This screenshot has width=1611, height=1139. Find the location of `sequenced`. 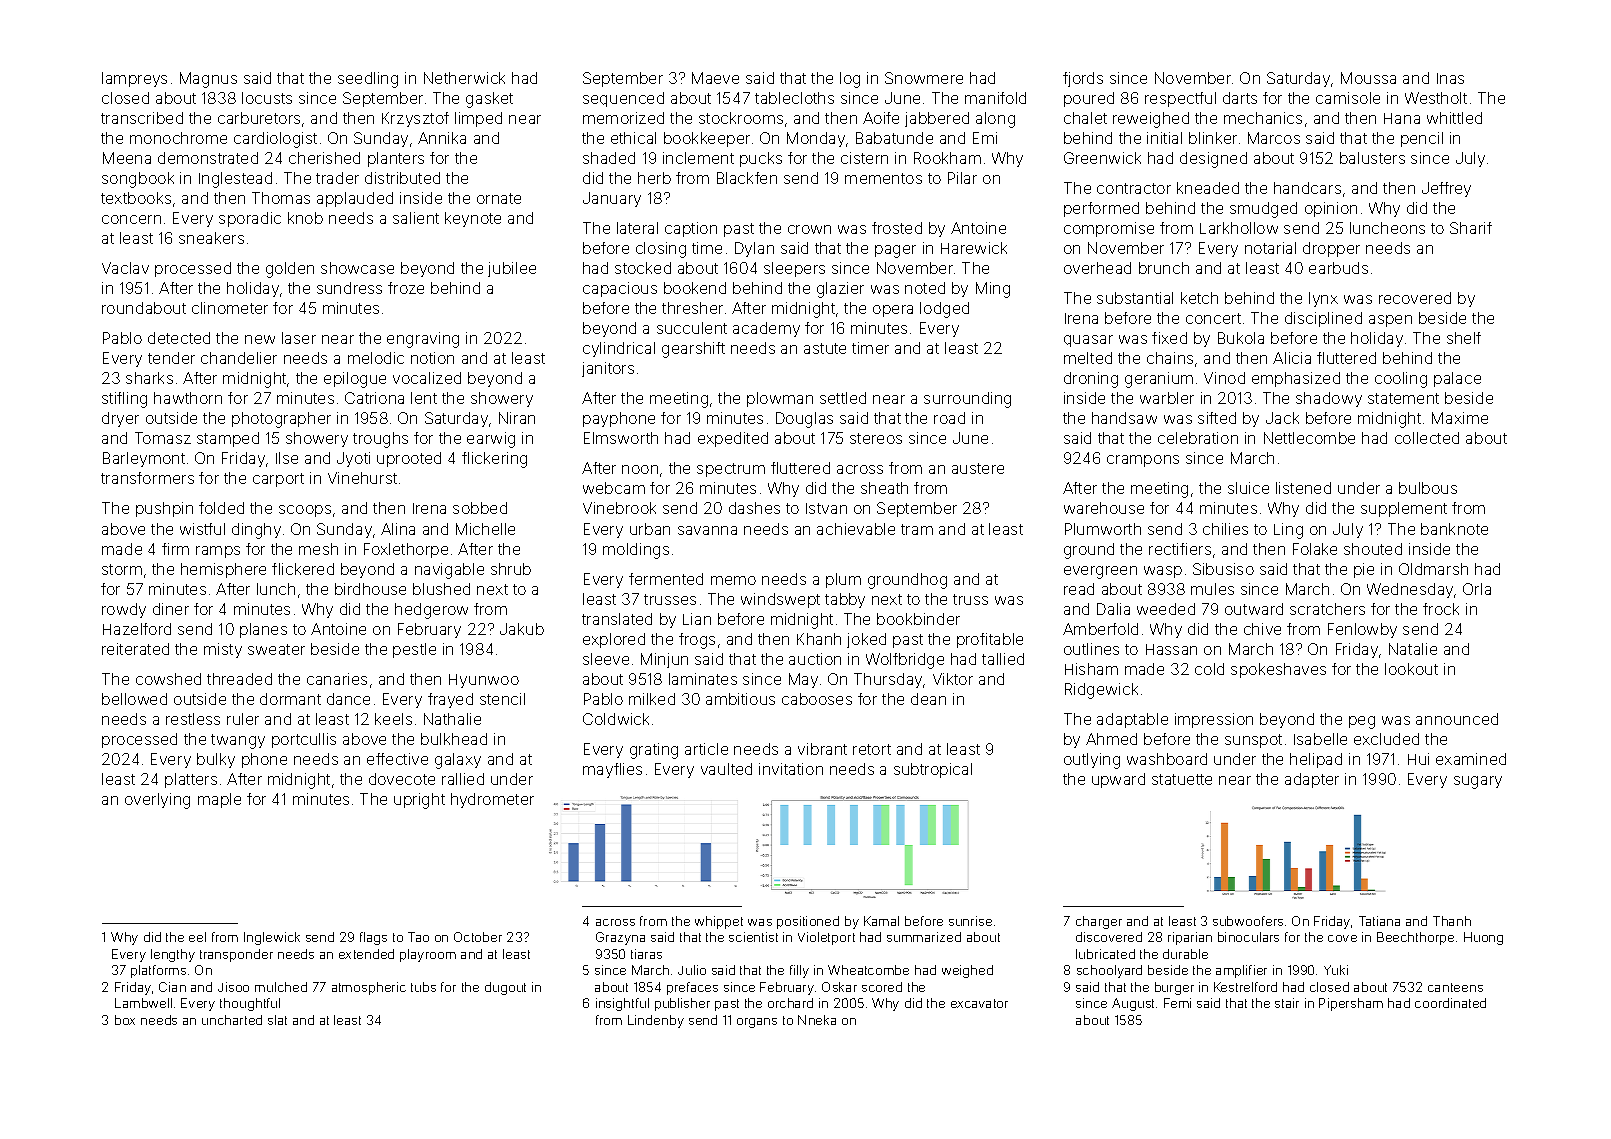

sequenced is located at coordinates (623, 99).
